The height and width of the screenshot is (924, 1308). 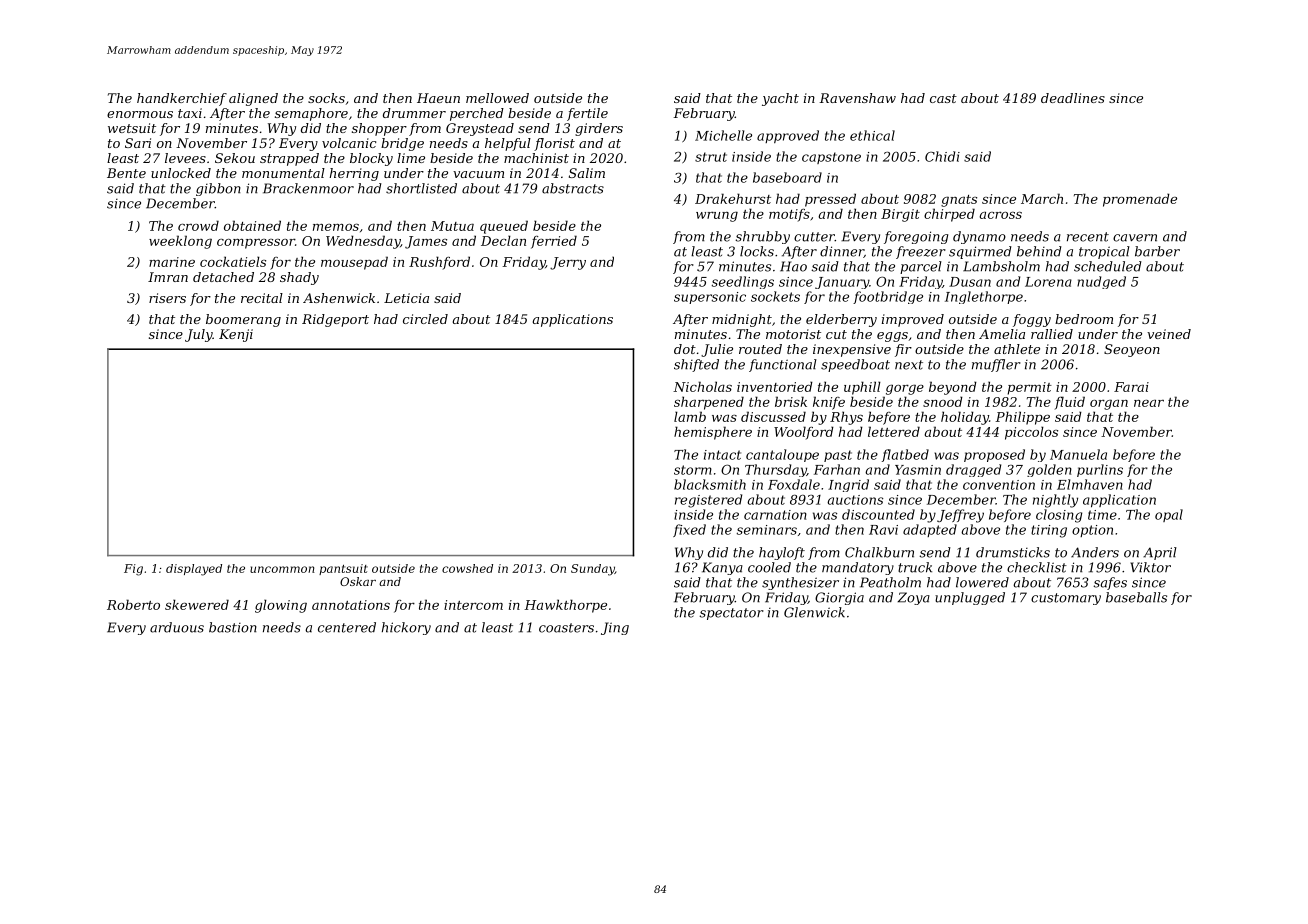 What do you see at coordinates (256, 243) in the screenshot?
I see `compressor` at bounding box center [256, 243].
